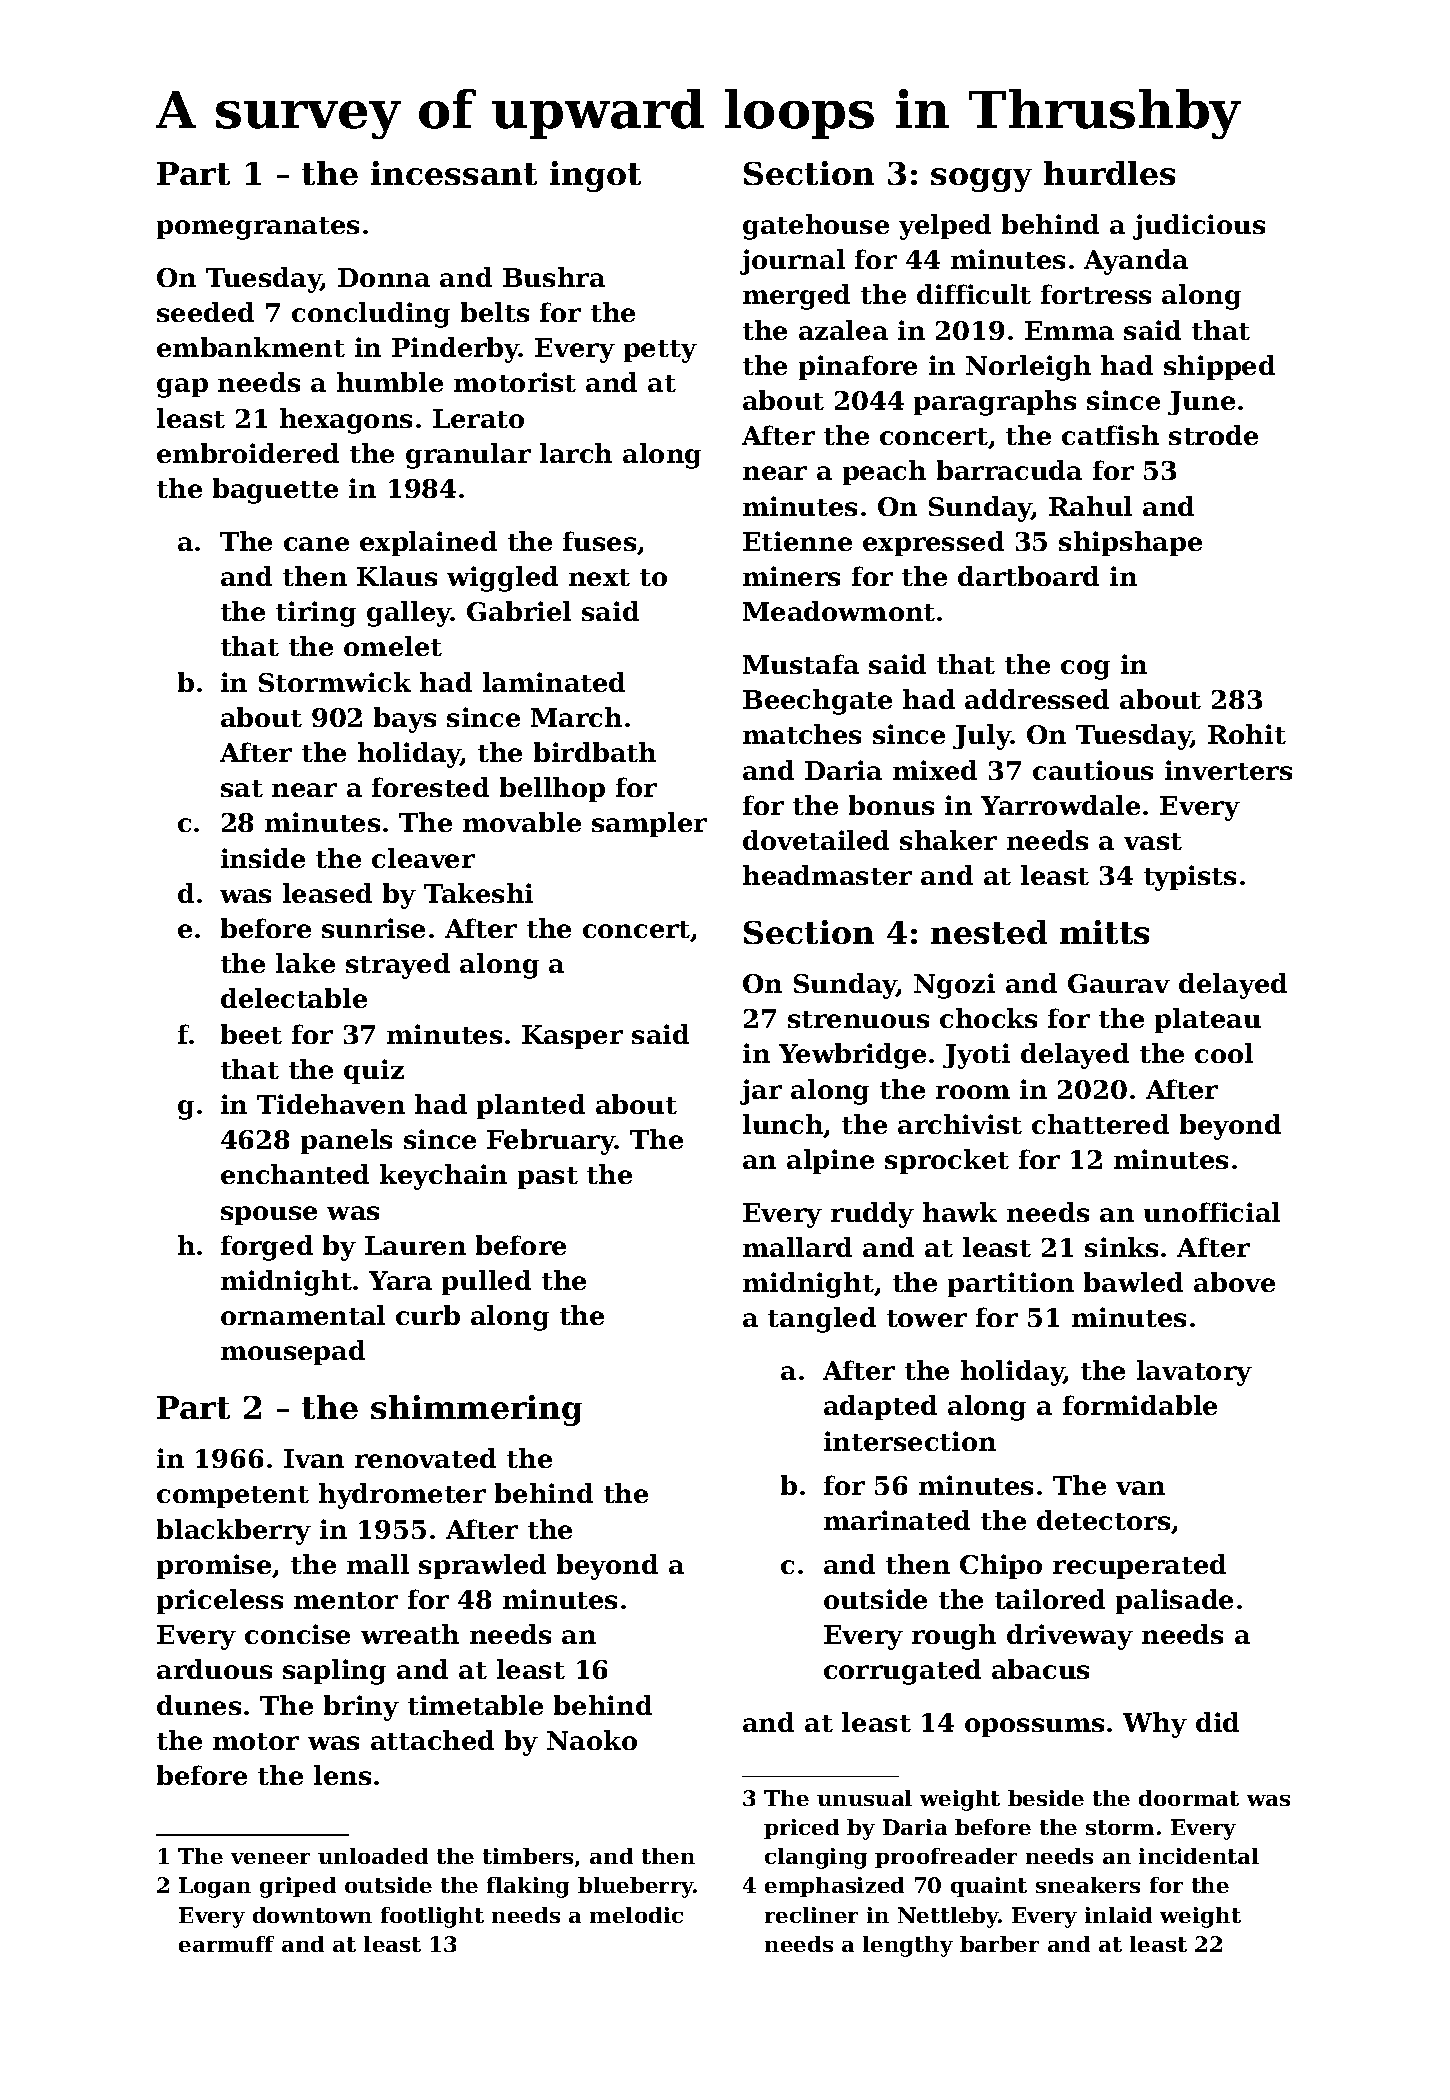 The width and height of the screenshot is (1450, 2100). I want to click on tangled, so click(822, 1320).
